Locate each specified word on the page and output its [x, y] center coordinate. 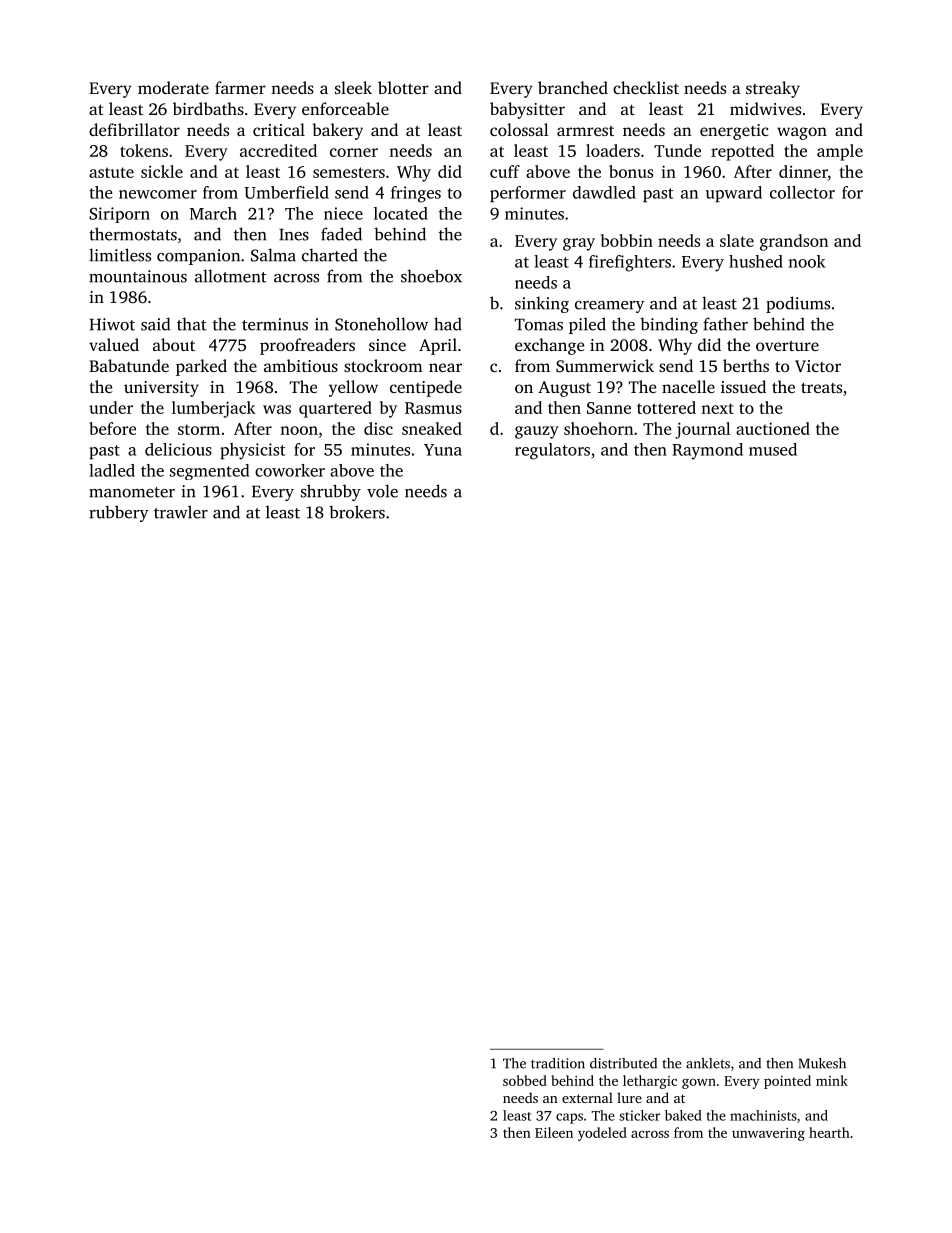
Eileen [554, 1132]
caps [569, 1118]
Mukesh [822, 1063]
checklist [646, 87]
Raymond [707, 451]
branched [573, 87]
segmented [209, 472]
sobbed [525, 1080]
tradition [558, 1063]
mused [773, 449]
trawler [181, 512]
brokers [357, 512]
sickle [162, 171]
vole [382, 491]
